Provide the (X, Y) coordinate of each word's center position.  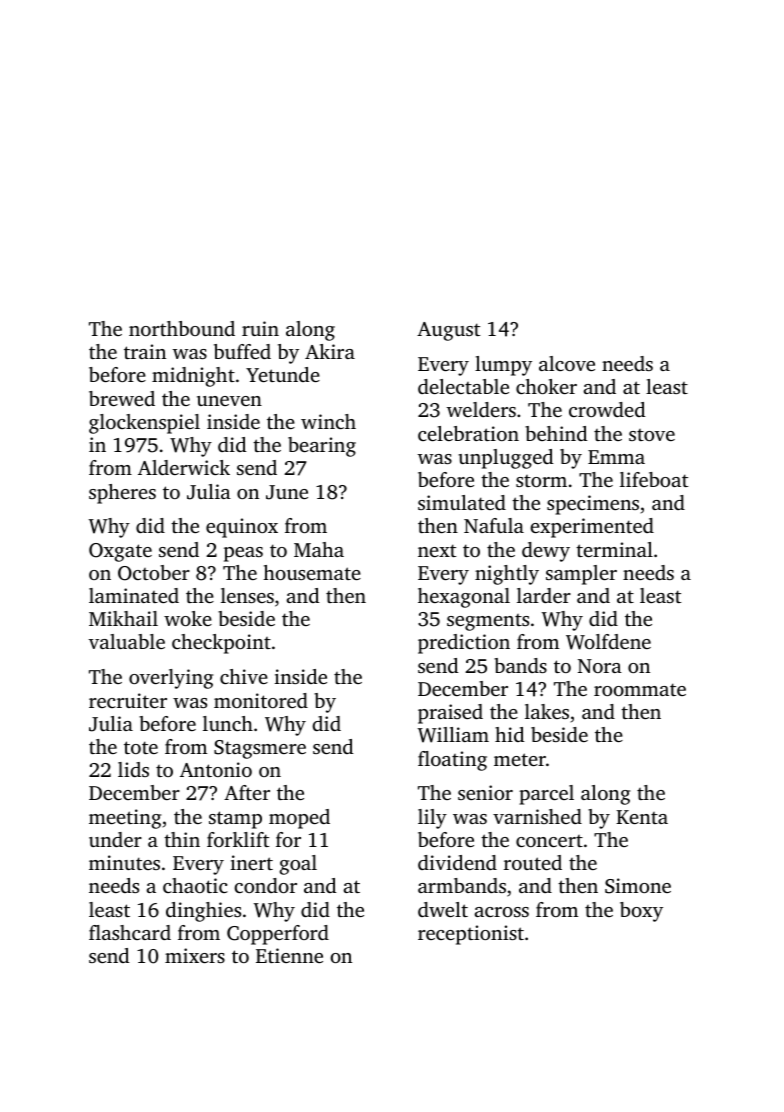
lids (133, 769)
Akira (330, 351)
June (287, 492)
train (145, 351)
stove (652, 435)
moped (299, 819)
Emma (616, 457)
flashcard (130, 932)
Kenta (642, 817)
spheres (122, 494)
